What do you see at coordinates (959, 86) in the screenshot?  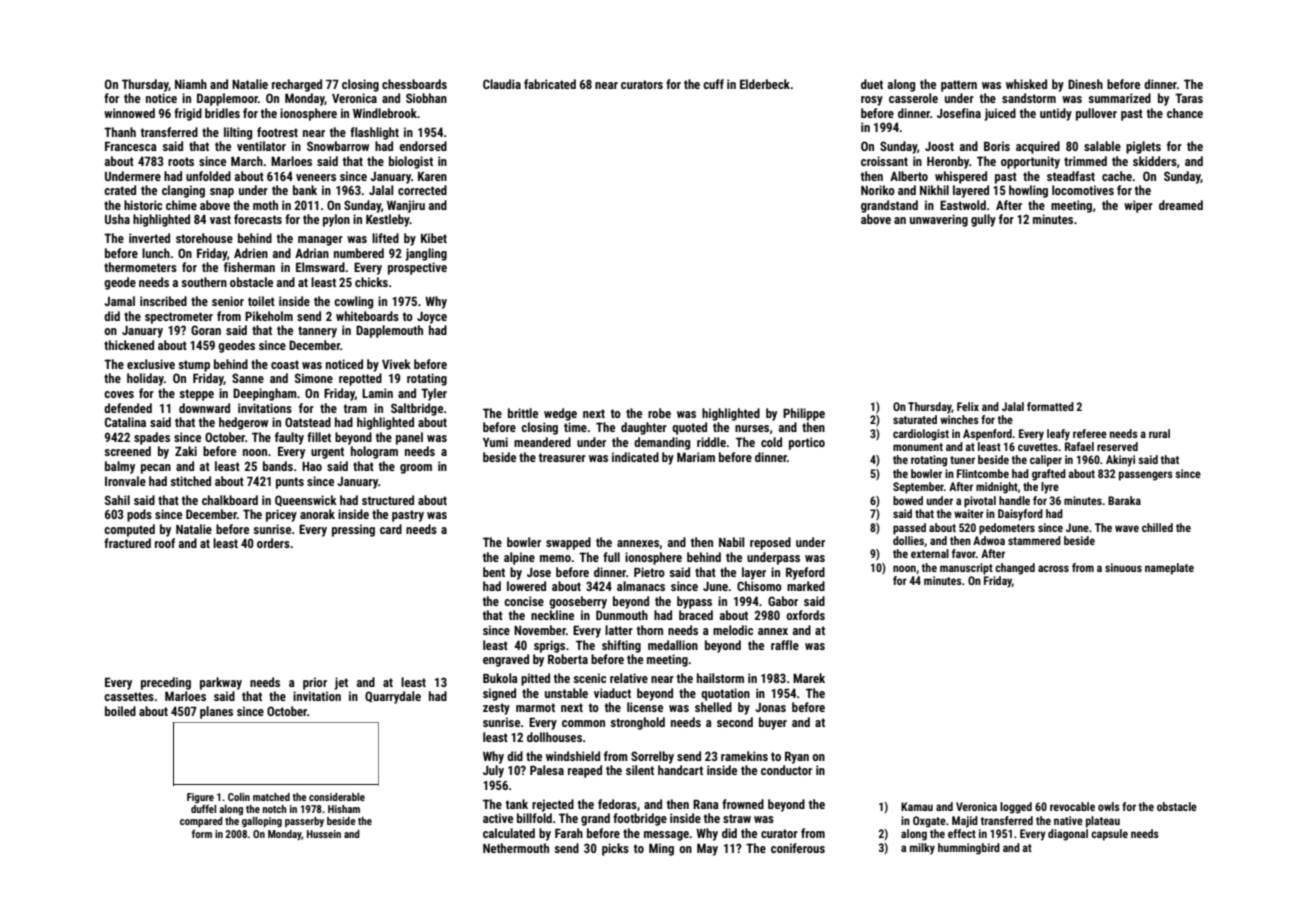 I see `pattern` at bounding box center [959, 86].
